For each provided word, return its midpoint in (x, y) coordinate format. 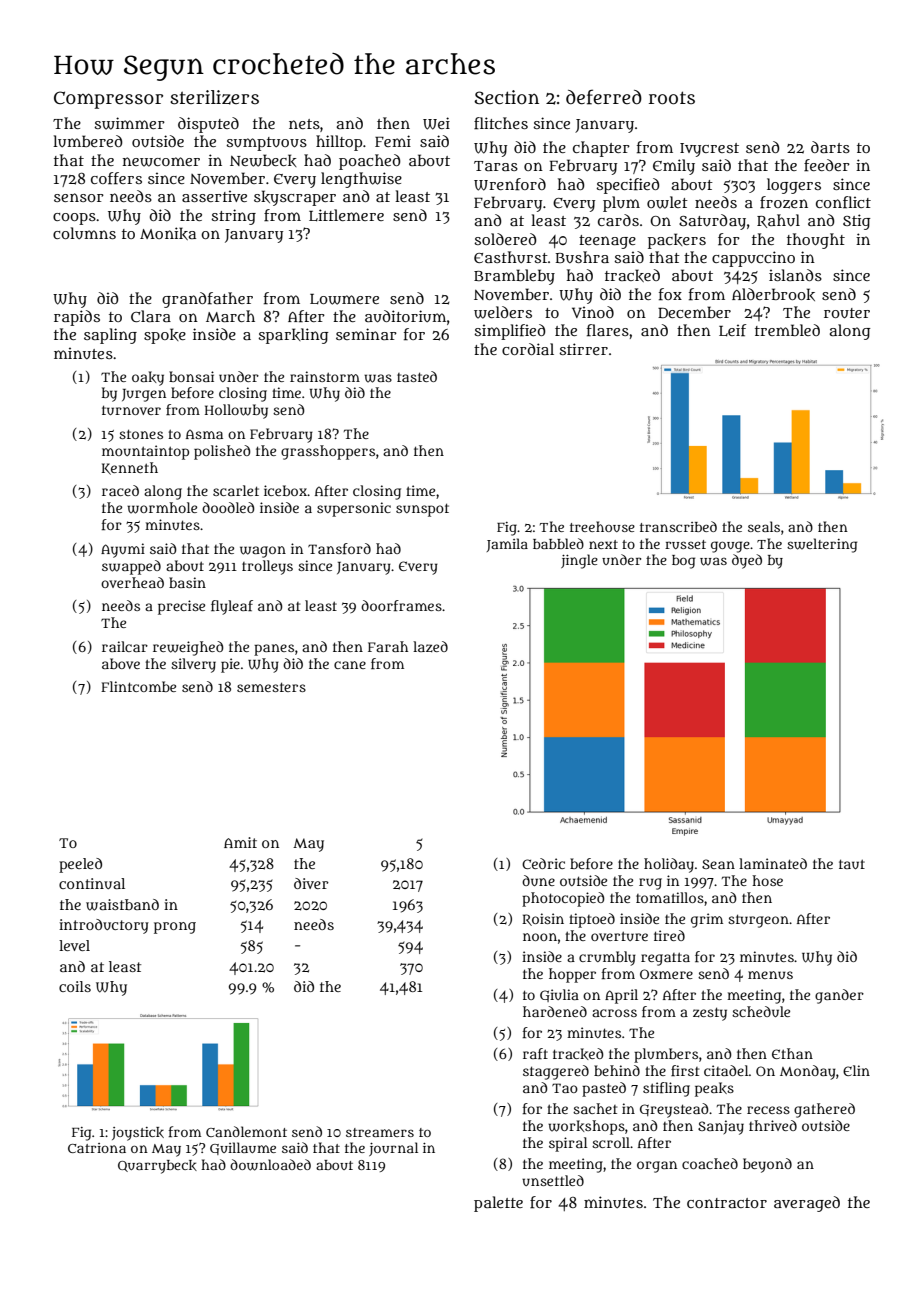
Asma (204, 434)
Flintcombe (138, 686)
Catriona (97, 1148)
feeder (827, 165)
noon (540, 937)
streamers (380, 1132)
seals (764, 526)
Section (506, 97)
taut (852, 864)
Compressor (108, 100)
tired (669, 935)
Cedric (543, 863)
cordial (528, 349)
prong (175, 928)
